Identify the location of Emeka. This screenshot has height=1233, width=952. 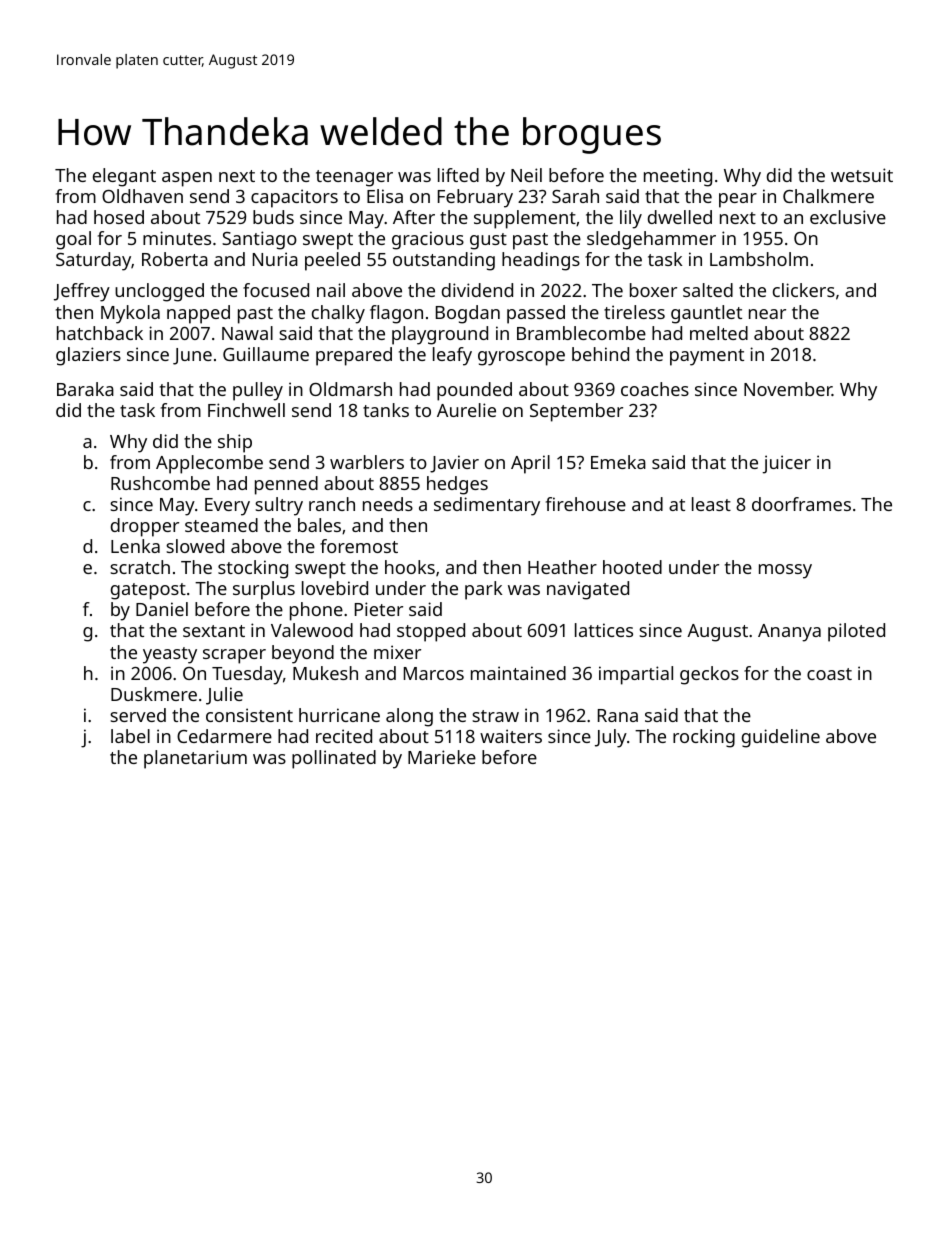
(618, 462).
